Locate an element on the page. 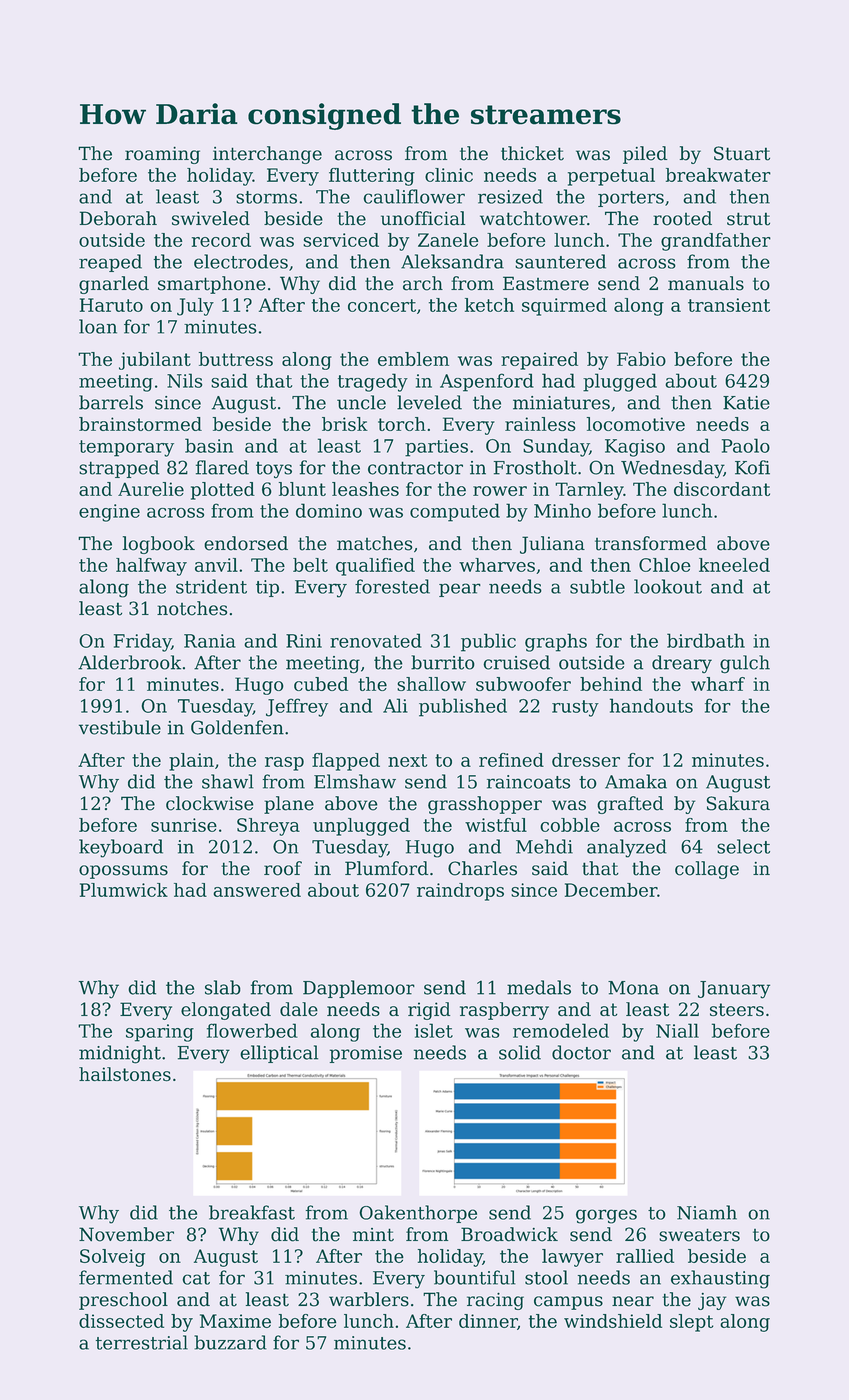 This image has height=1400, width=849. Plumwick is located at coordinates (124, 890).
